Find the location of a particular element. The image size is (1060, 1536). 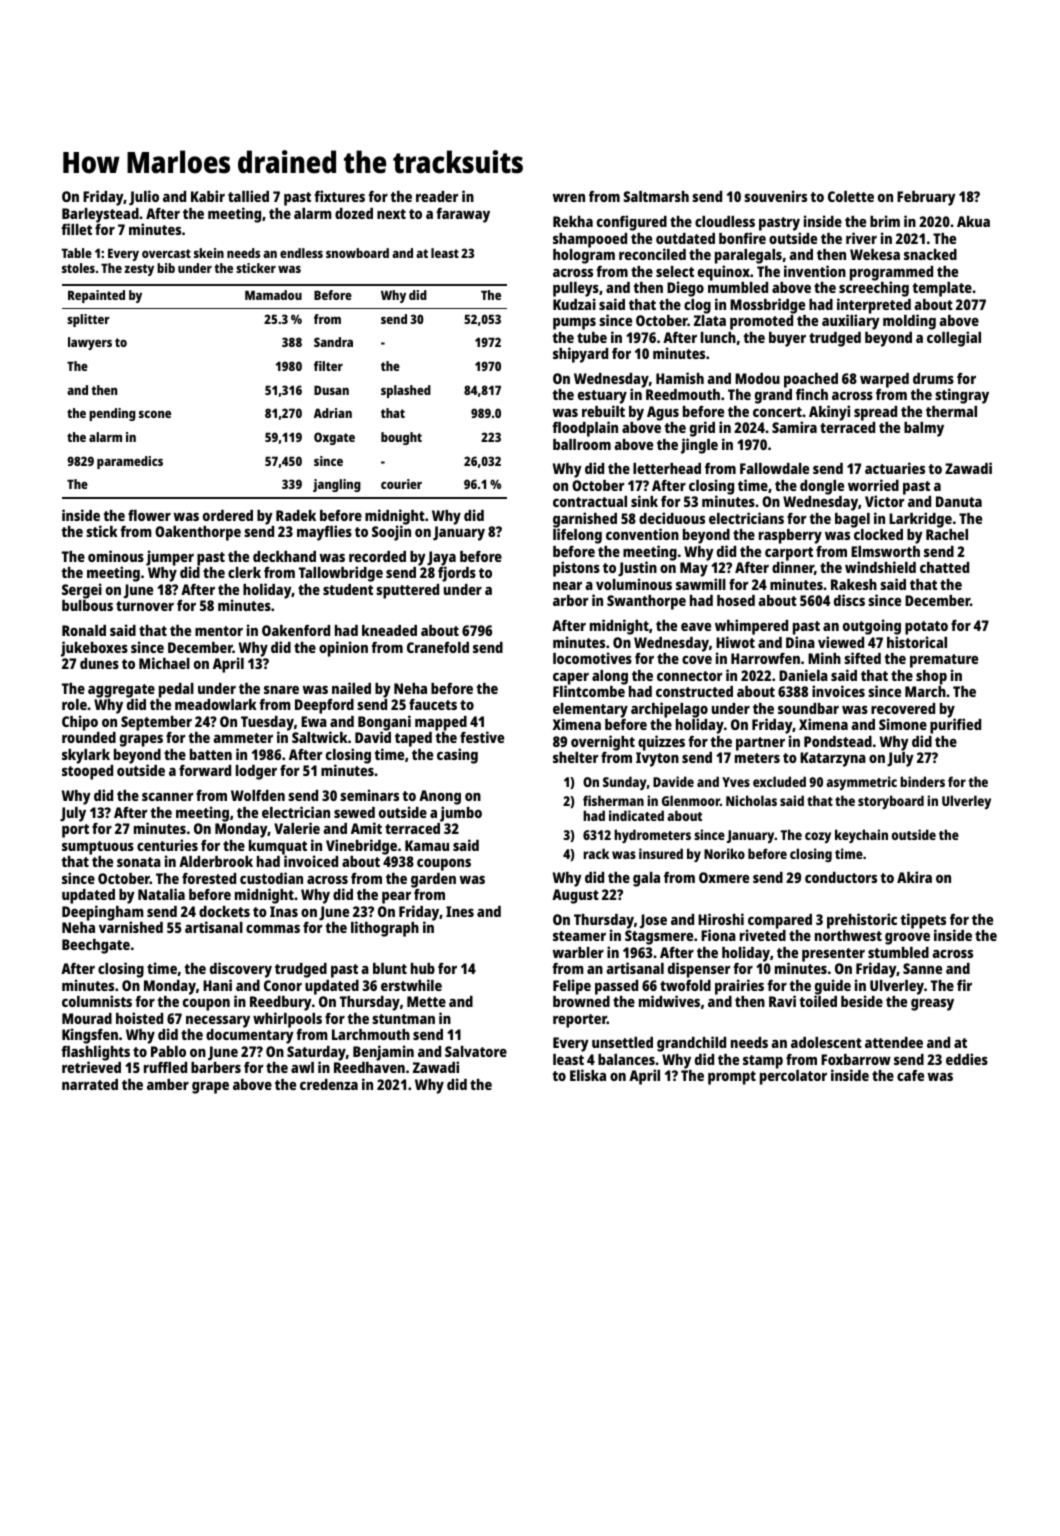

partner is located at coordinates (760, 744).
